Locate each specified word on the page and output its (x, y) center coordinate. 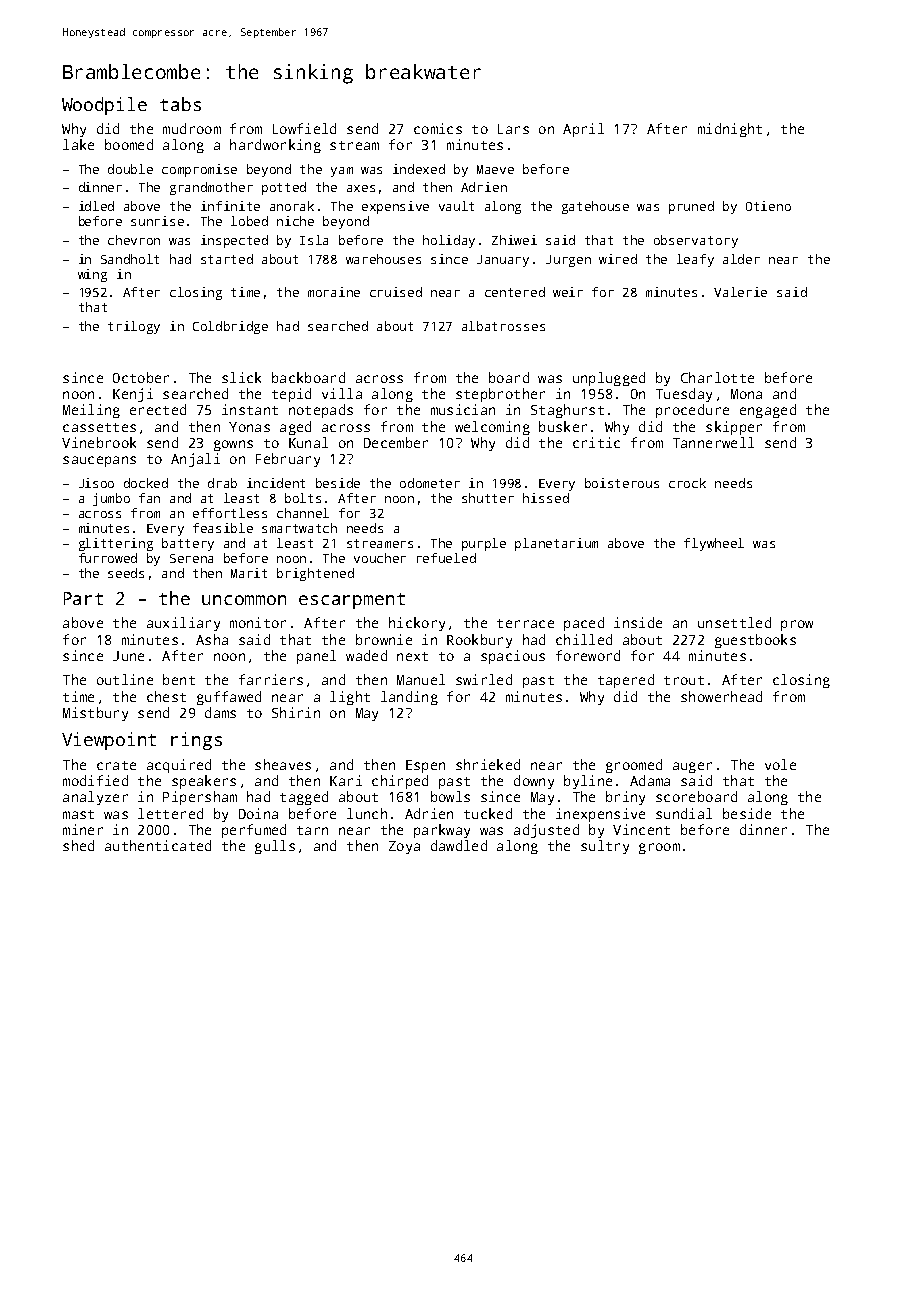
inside (638, 622)
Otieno (768, 206)
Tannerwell (713, 442)
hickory (417, 624)
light (350, 698)
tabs (180, 104)
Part (83, 598)
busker (563, 426)
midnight (730, 130)
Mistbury (95, 714)
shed (78, 845)
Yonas (249, 427)
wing (92, 275)
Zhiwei (514, 240)
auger (692, 767)
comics (438, 128)
